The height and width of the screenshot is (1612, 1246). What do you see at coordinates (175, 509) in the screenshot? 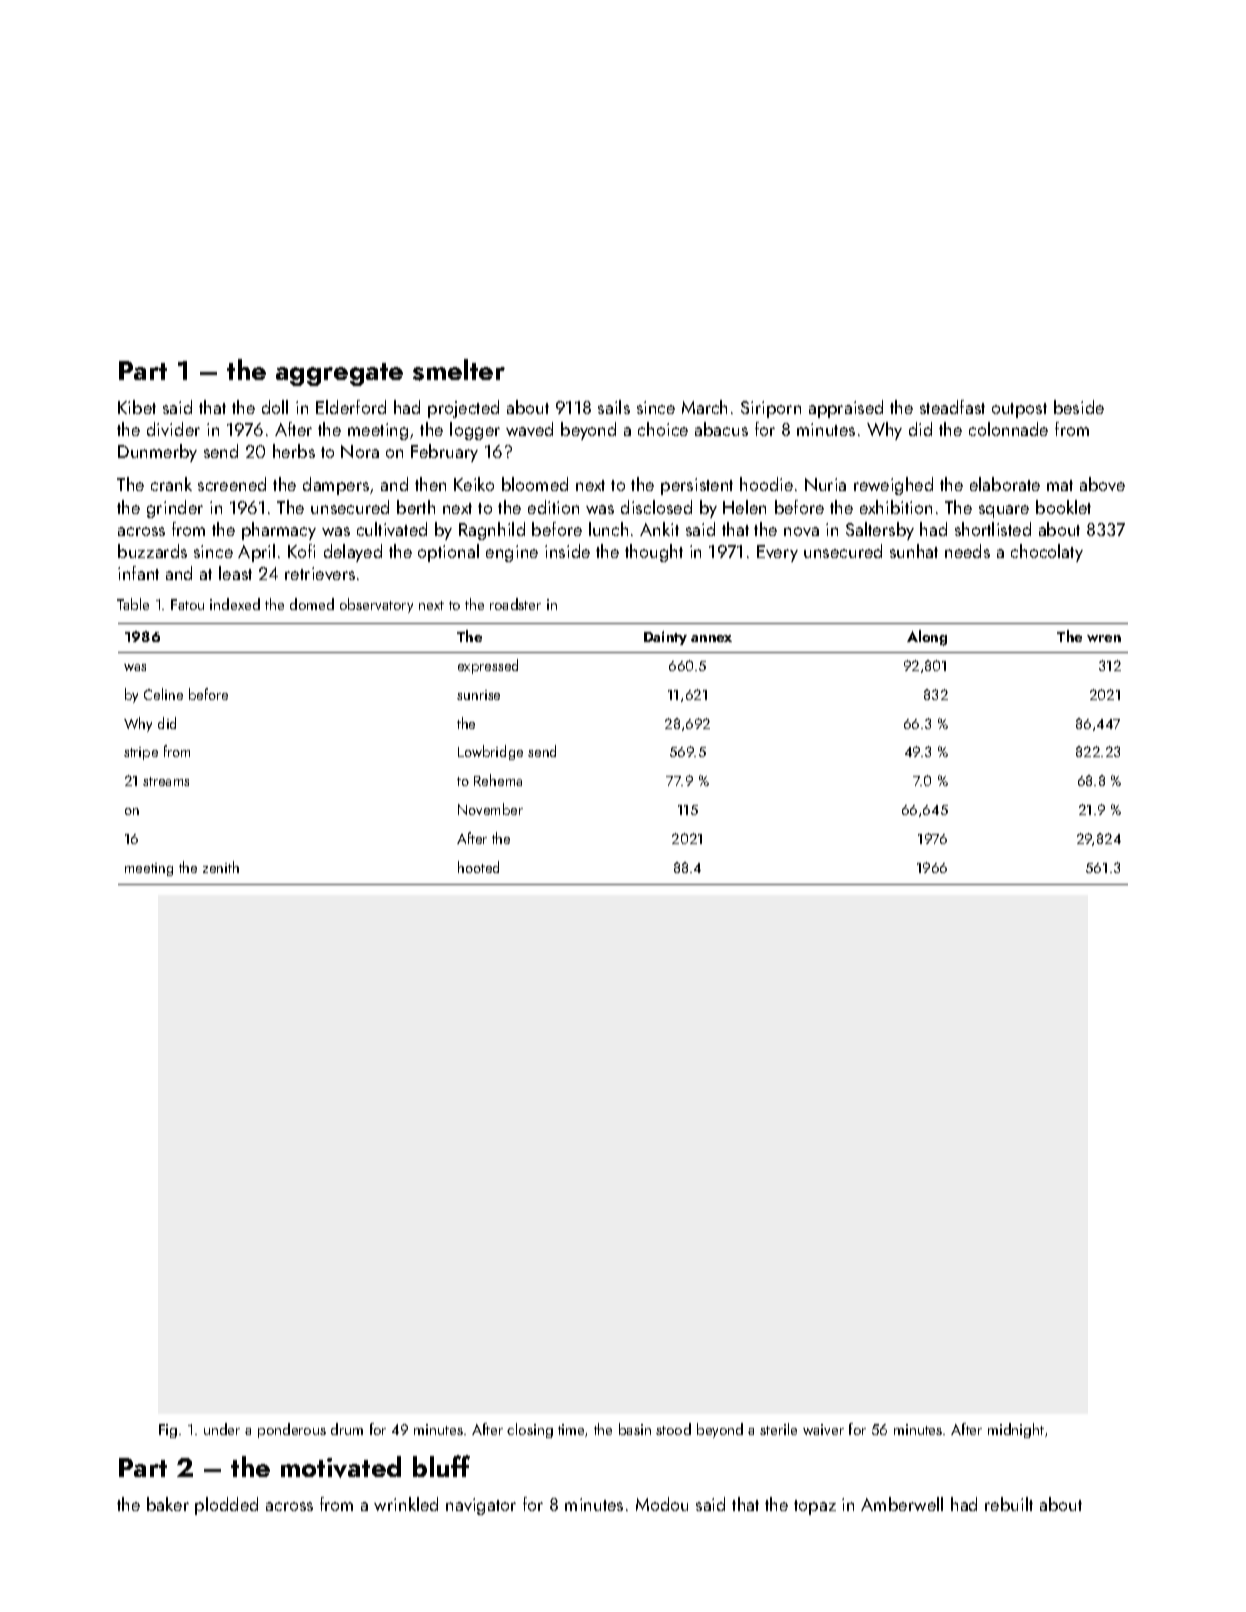
I see `grinder` at bounding box center [175, 509].
